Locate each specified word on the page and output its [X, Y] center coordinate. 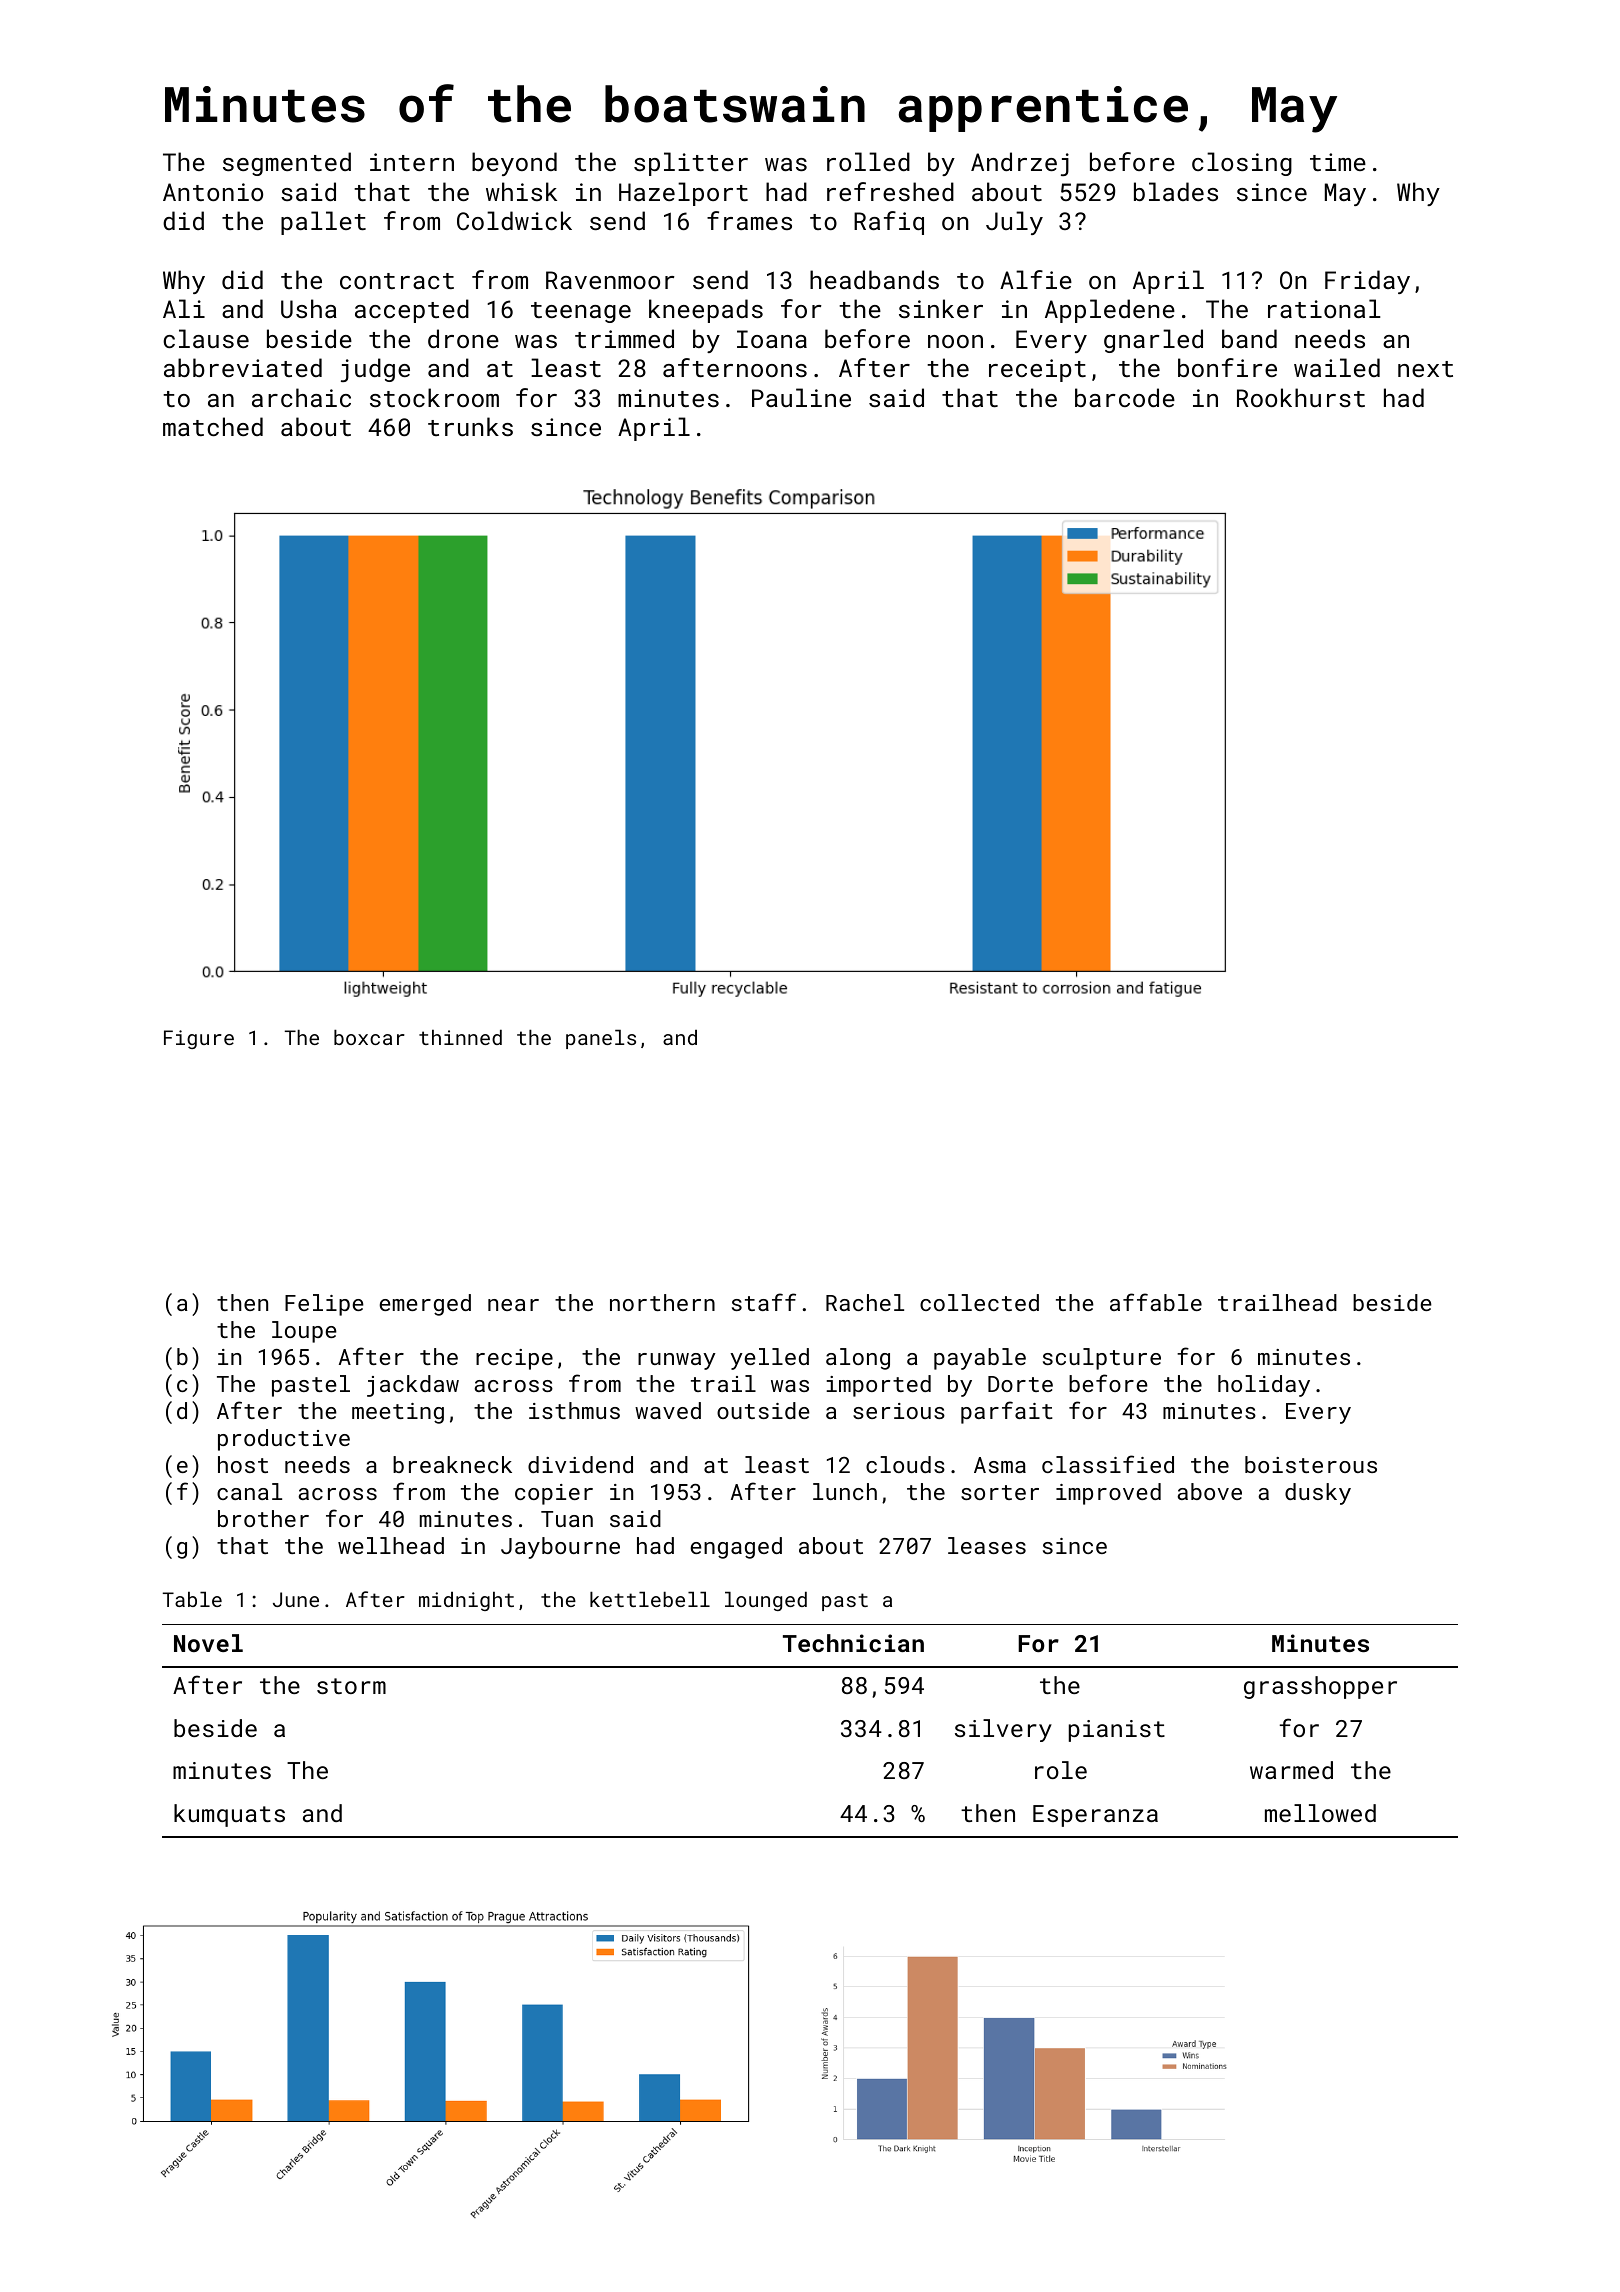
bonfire [1227, 367]
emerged [425, 1305]
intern [412, 162]
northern [662, 1302]
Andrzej [1020, 164]
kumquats [229, 1815]
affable [1156, 1302]
